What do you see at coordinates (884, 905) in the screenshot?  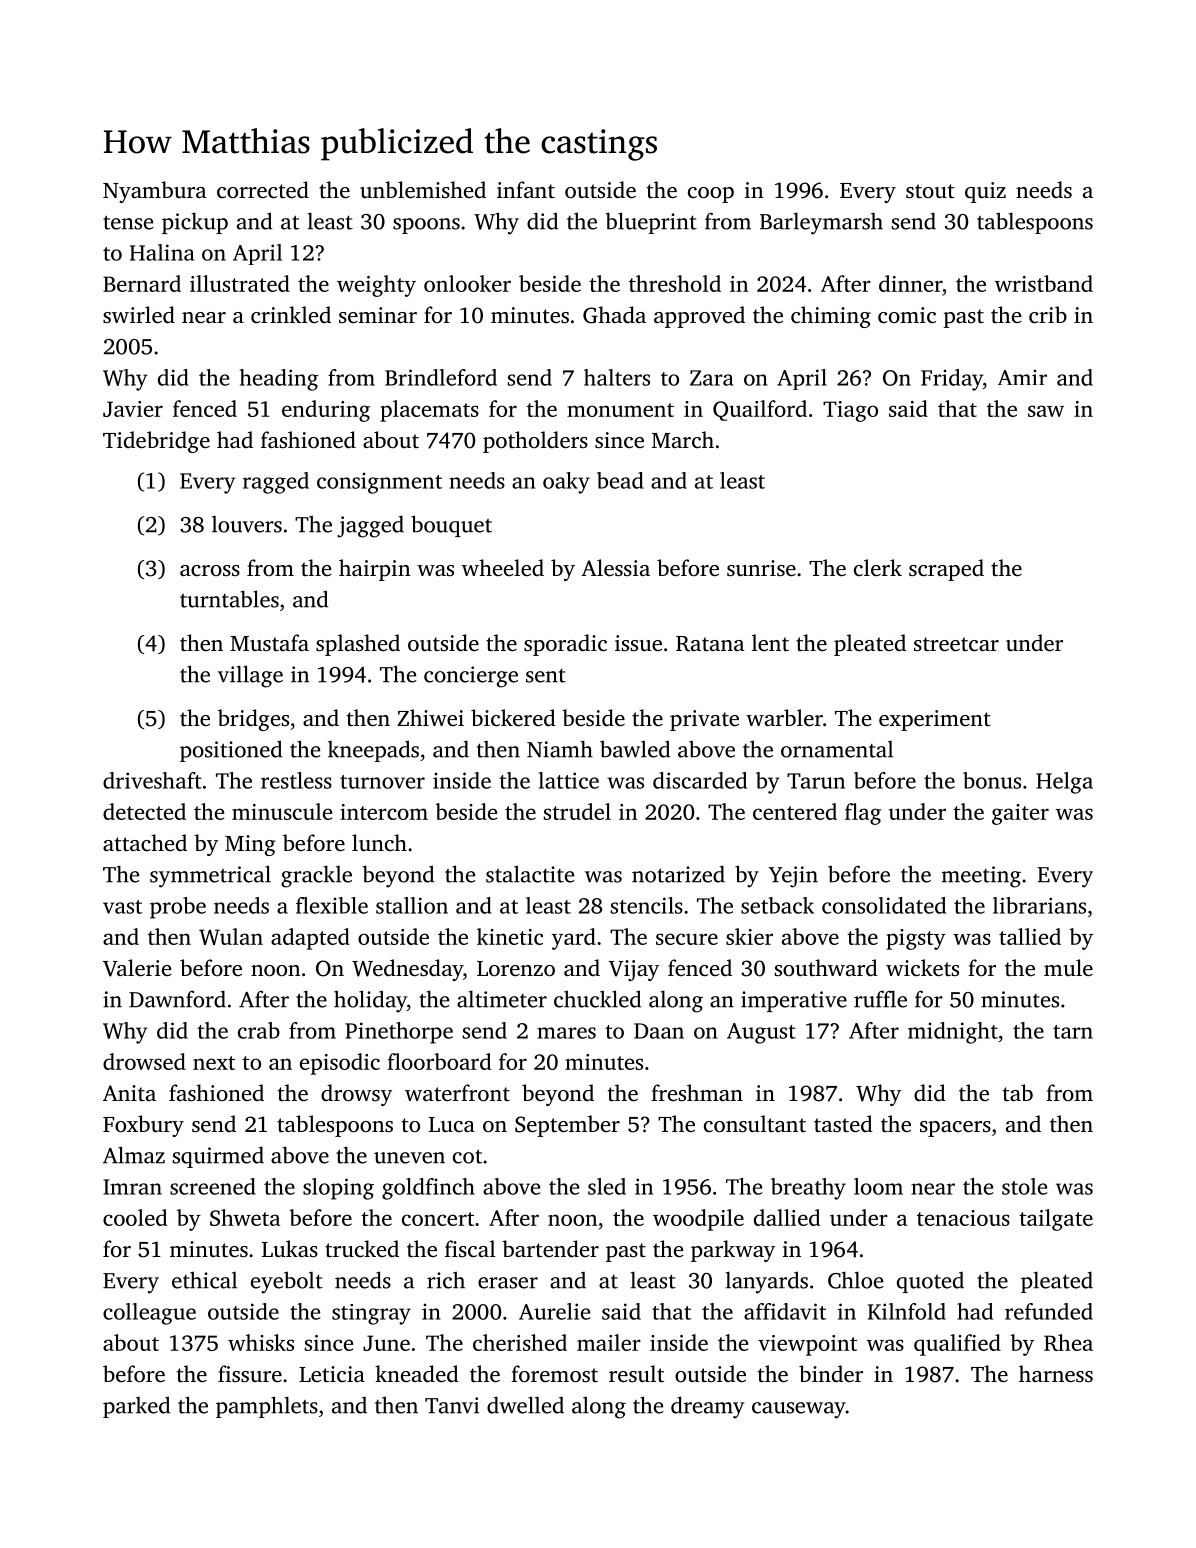 I see `consolidated` at bounding box center [884, 905].
